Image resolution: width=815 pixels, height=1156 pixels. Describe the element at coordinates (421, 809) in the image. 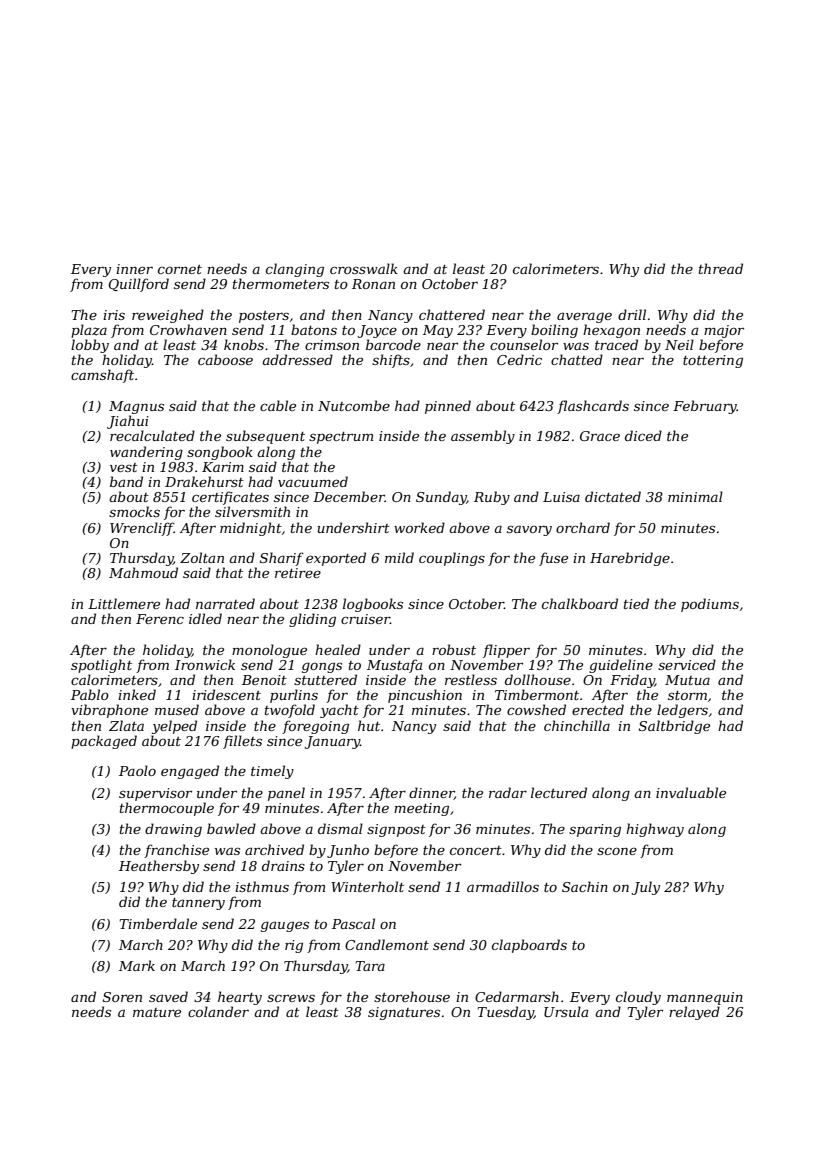

I see `meeting` at that location.
